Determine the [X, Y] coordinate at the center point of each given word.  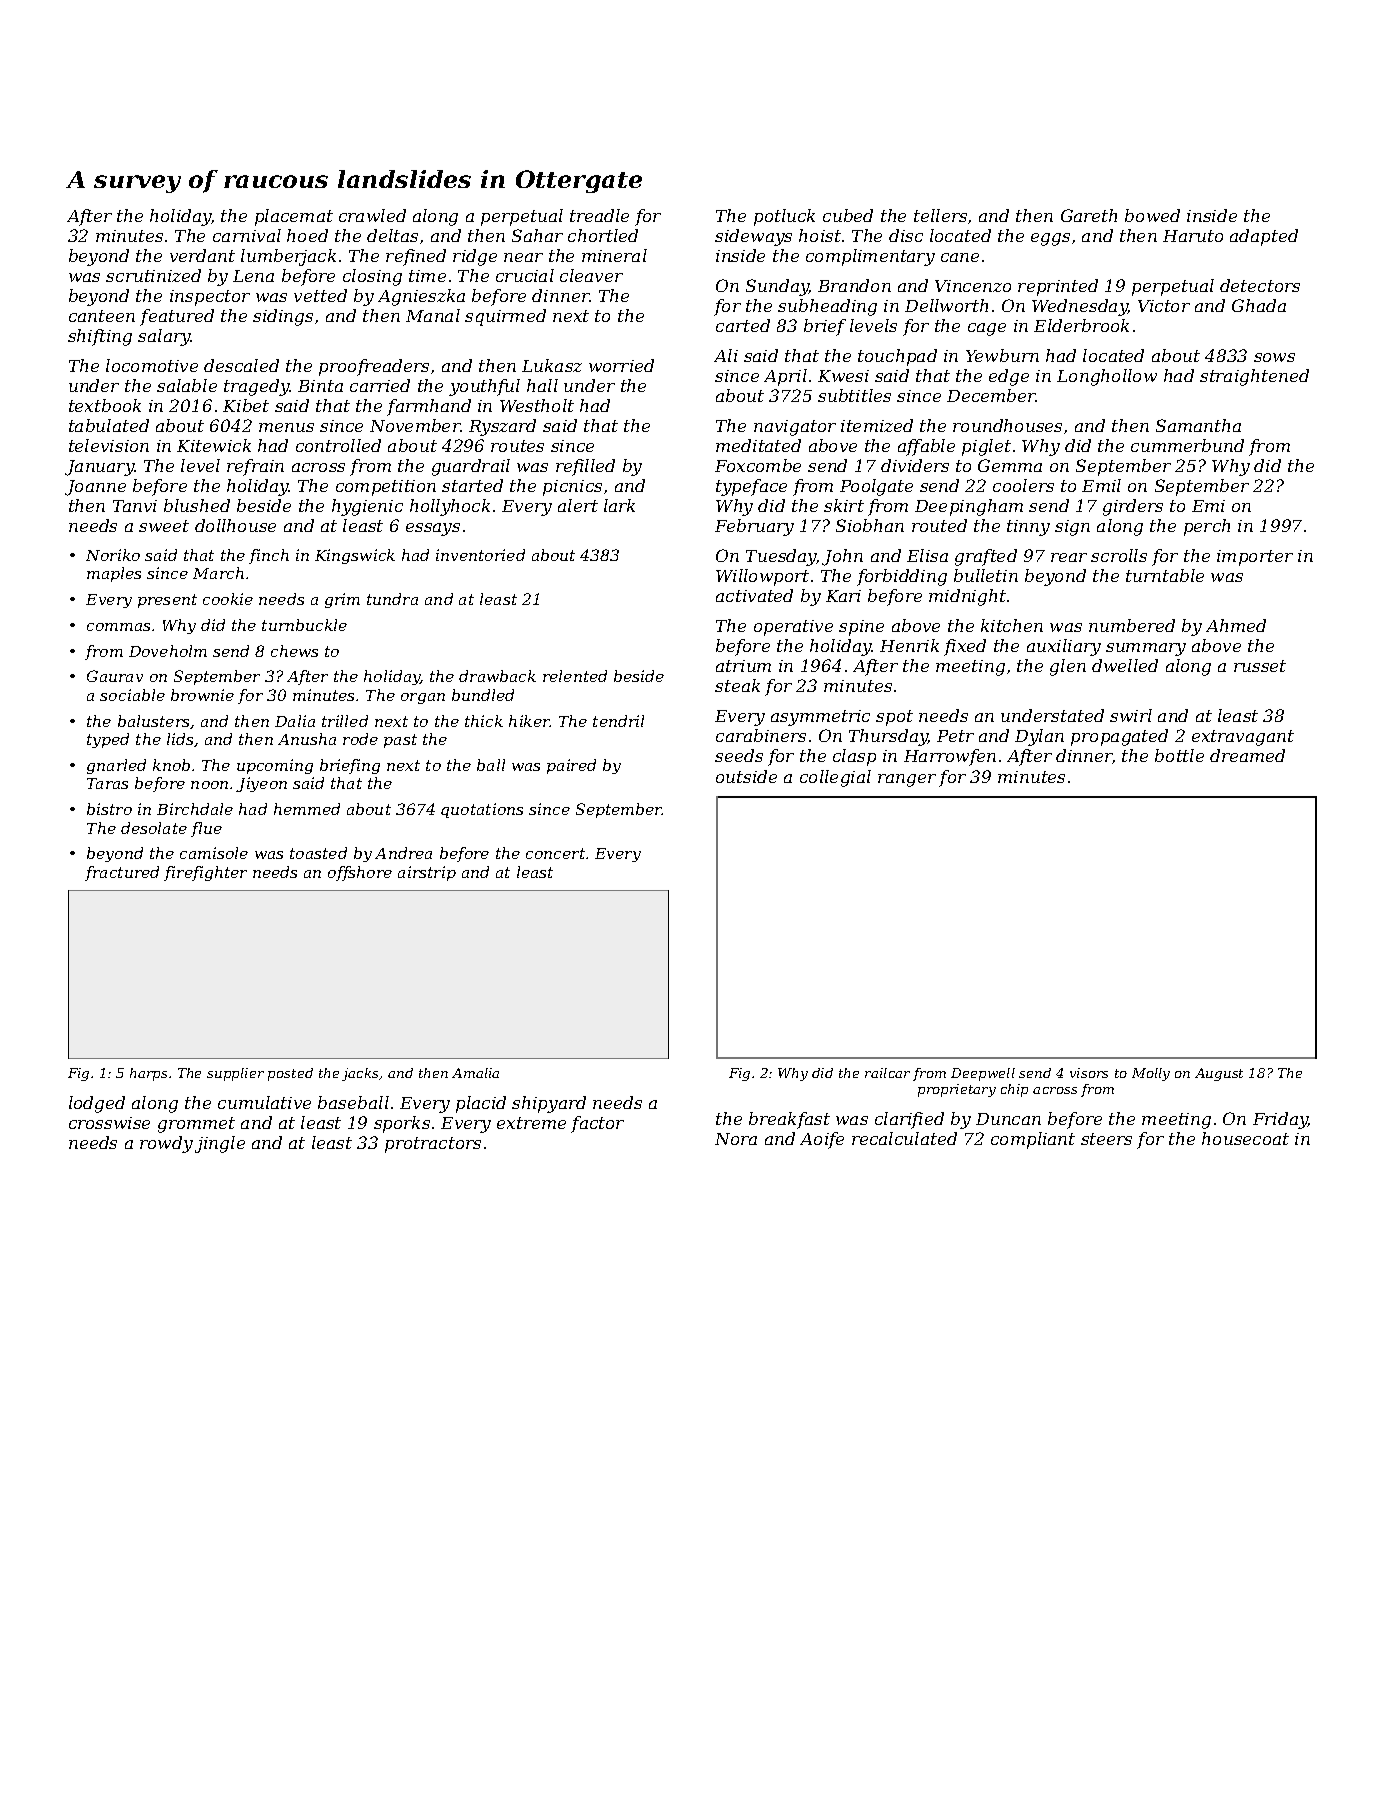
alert [578, 505]
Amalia [475, 1073]
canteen [102, 316]
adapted [1264, 237]
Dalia [295, 721]
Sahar [537, 235]
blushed [197, 505]
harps [148, 1074]
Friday [1280, 1120]
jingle [220, 1144]
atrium [743, 666]
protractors [433, 1145]
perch [1207, 527]
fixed [965, 647]
